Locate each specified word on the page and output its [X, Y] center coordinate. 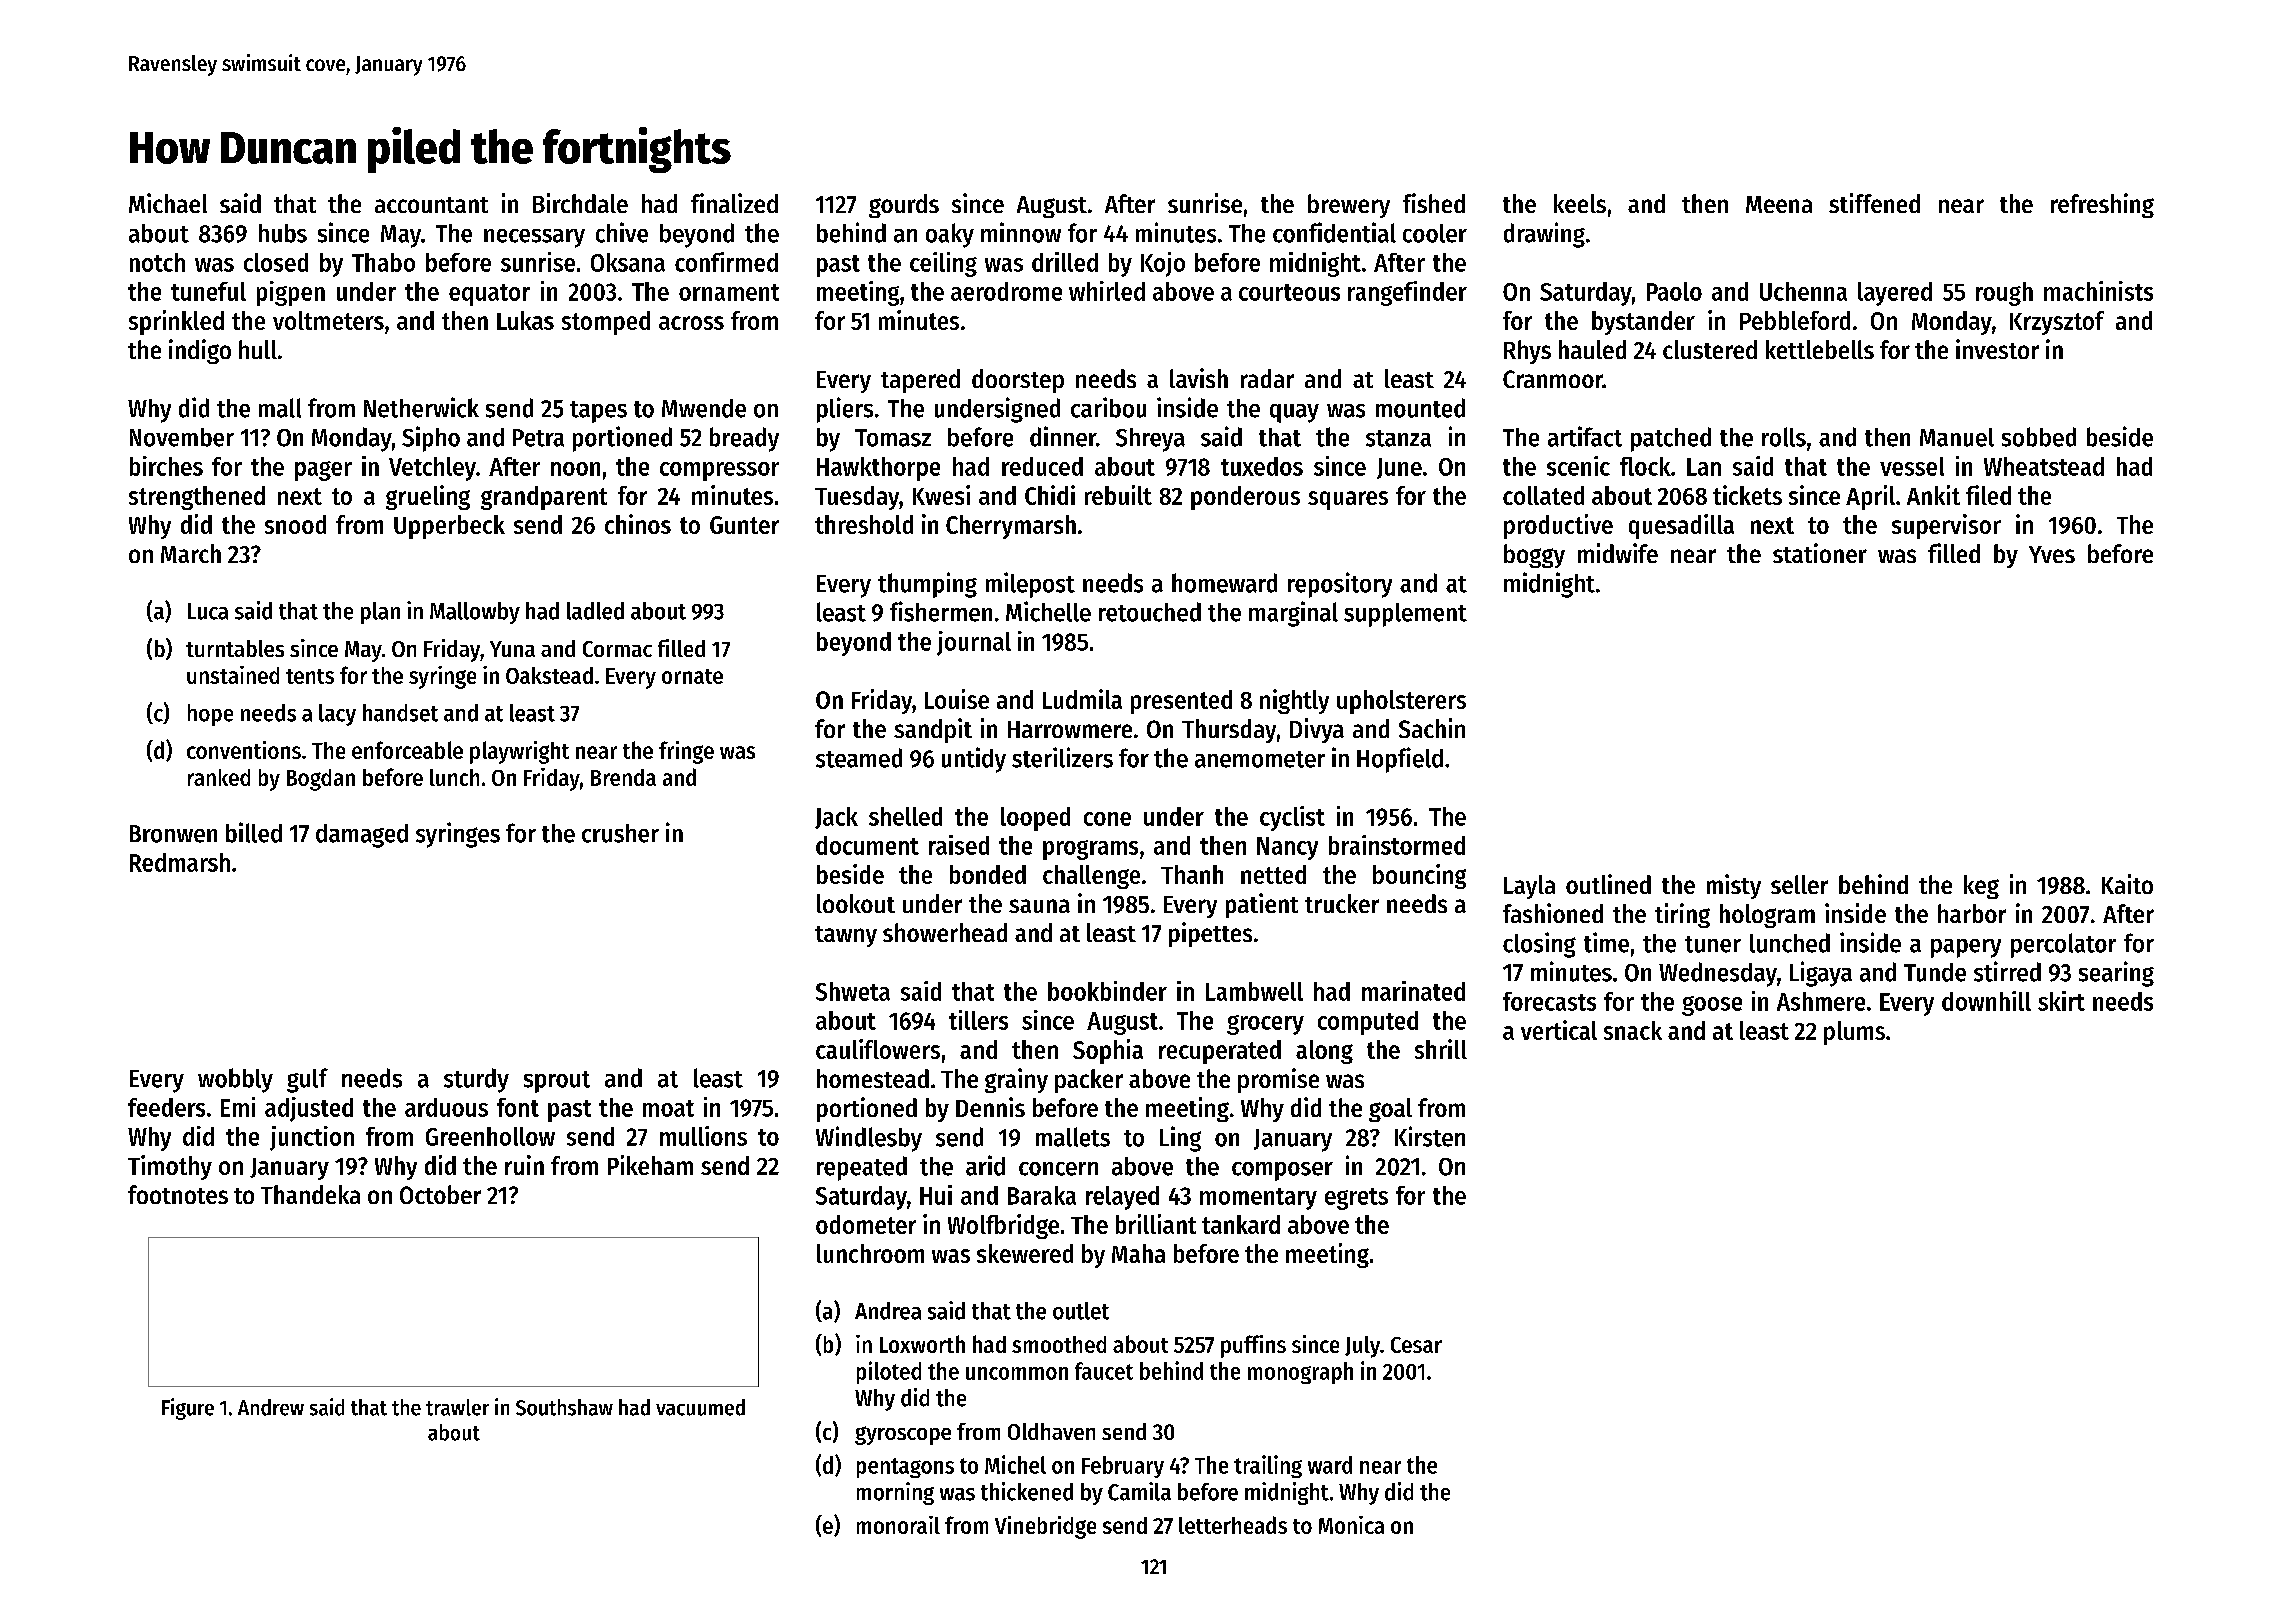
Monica [1351, 1525]
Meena [1779, 204]
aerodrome [1006, 291]
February [1123, 1467]
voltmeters [328, 320]
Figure [188, 1409]
